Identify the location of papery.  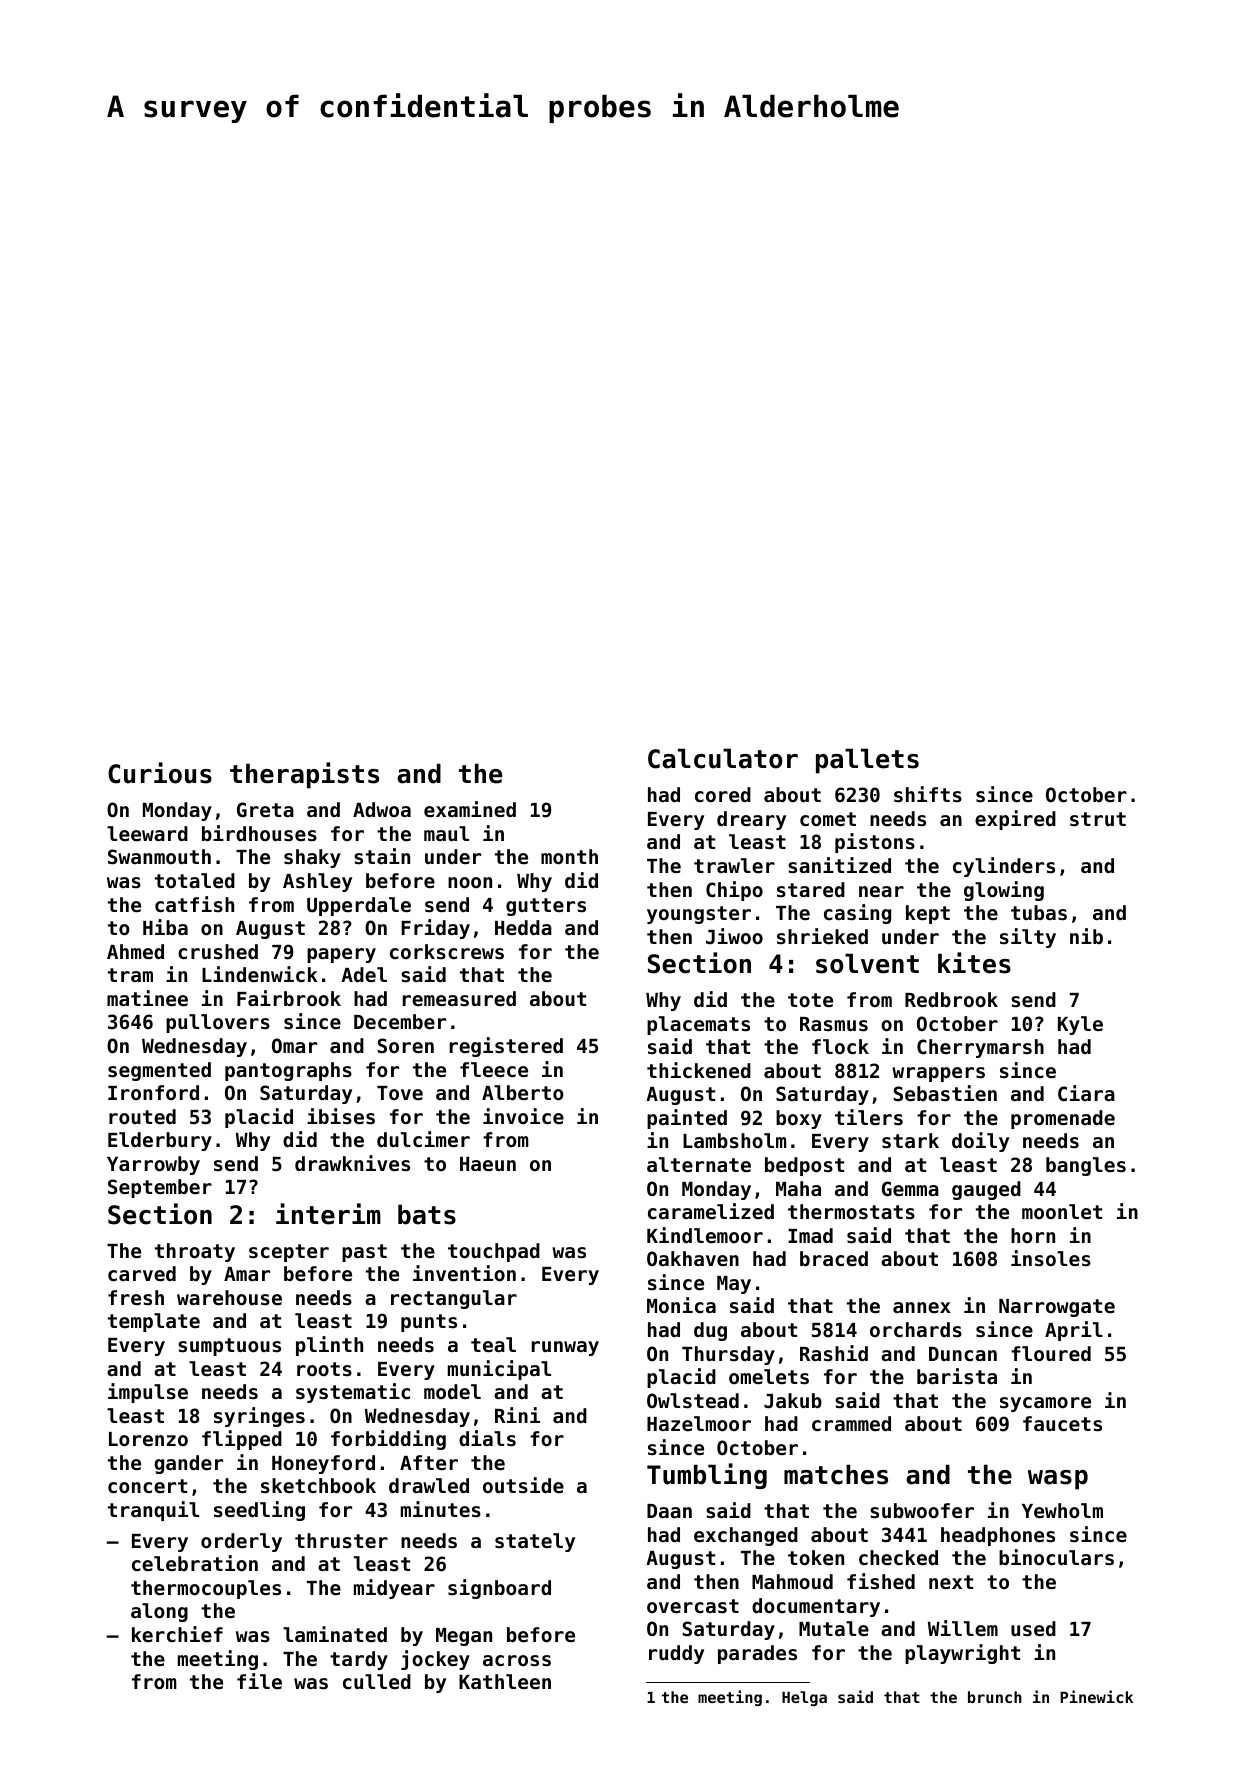
(341, 955).
